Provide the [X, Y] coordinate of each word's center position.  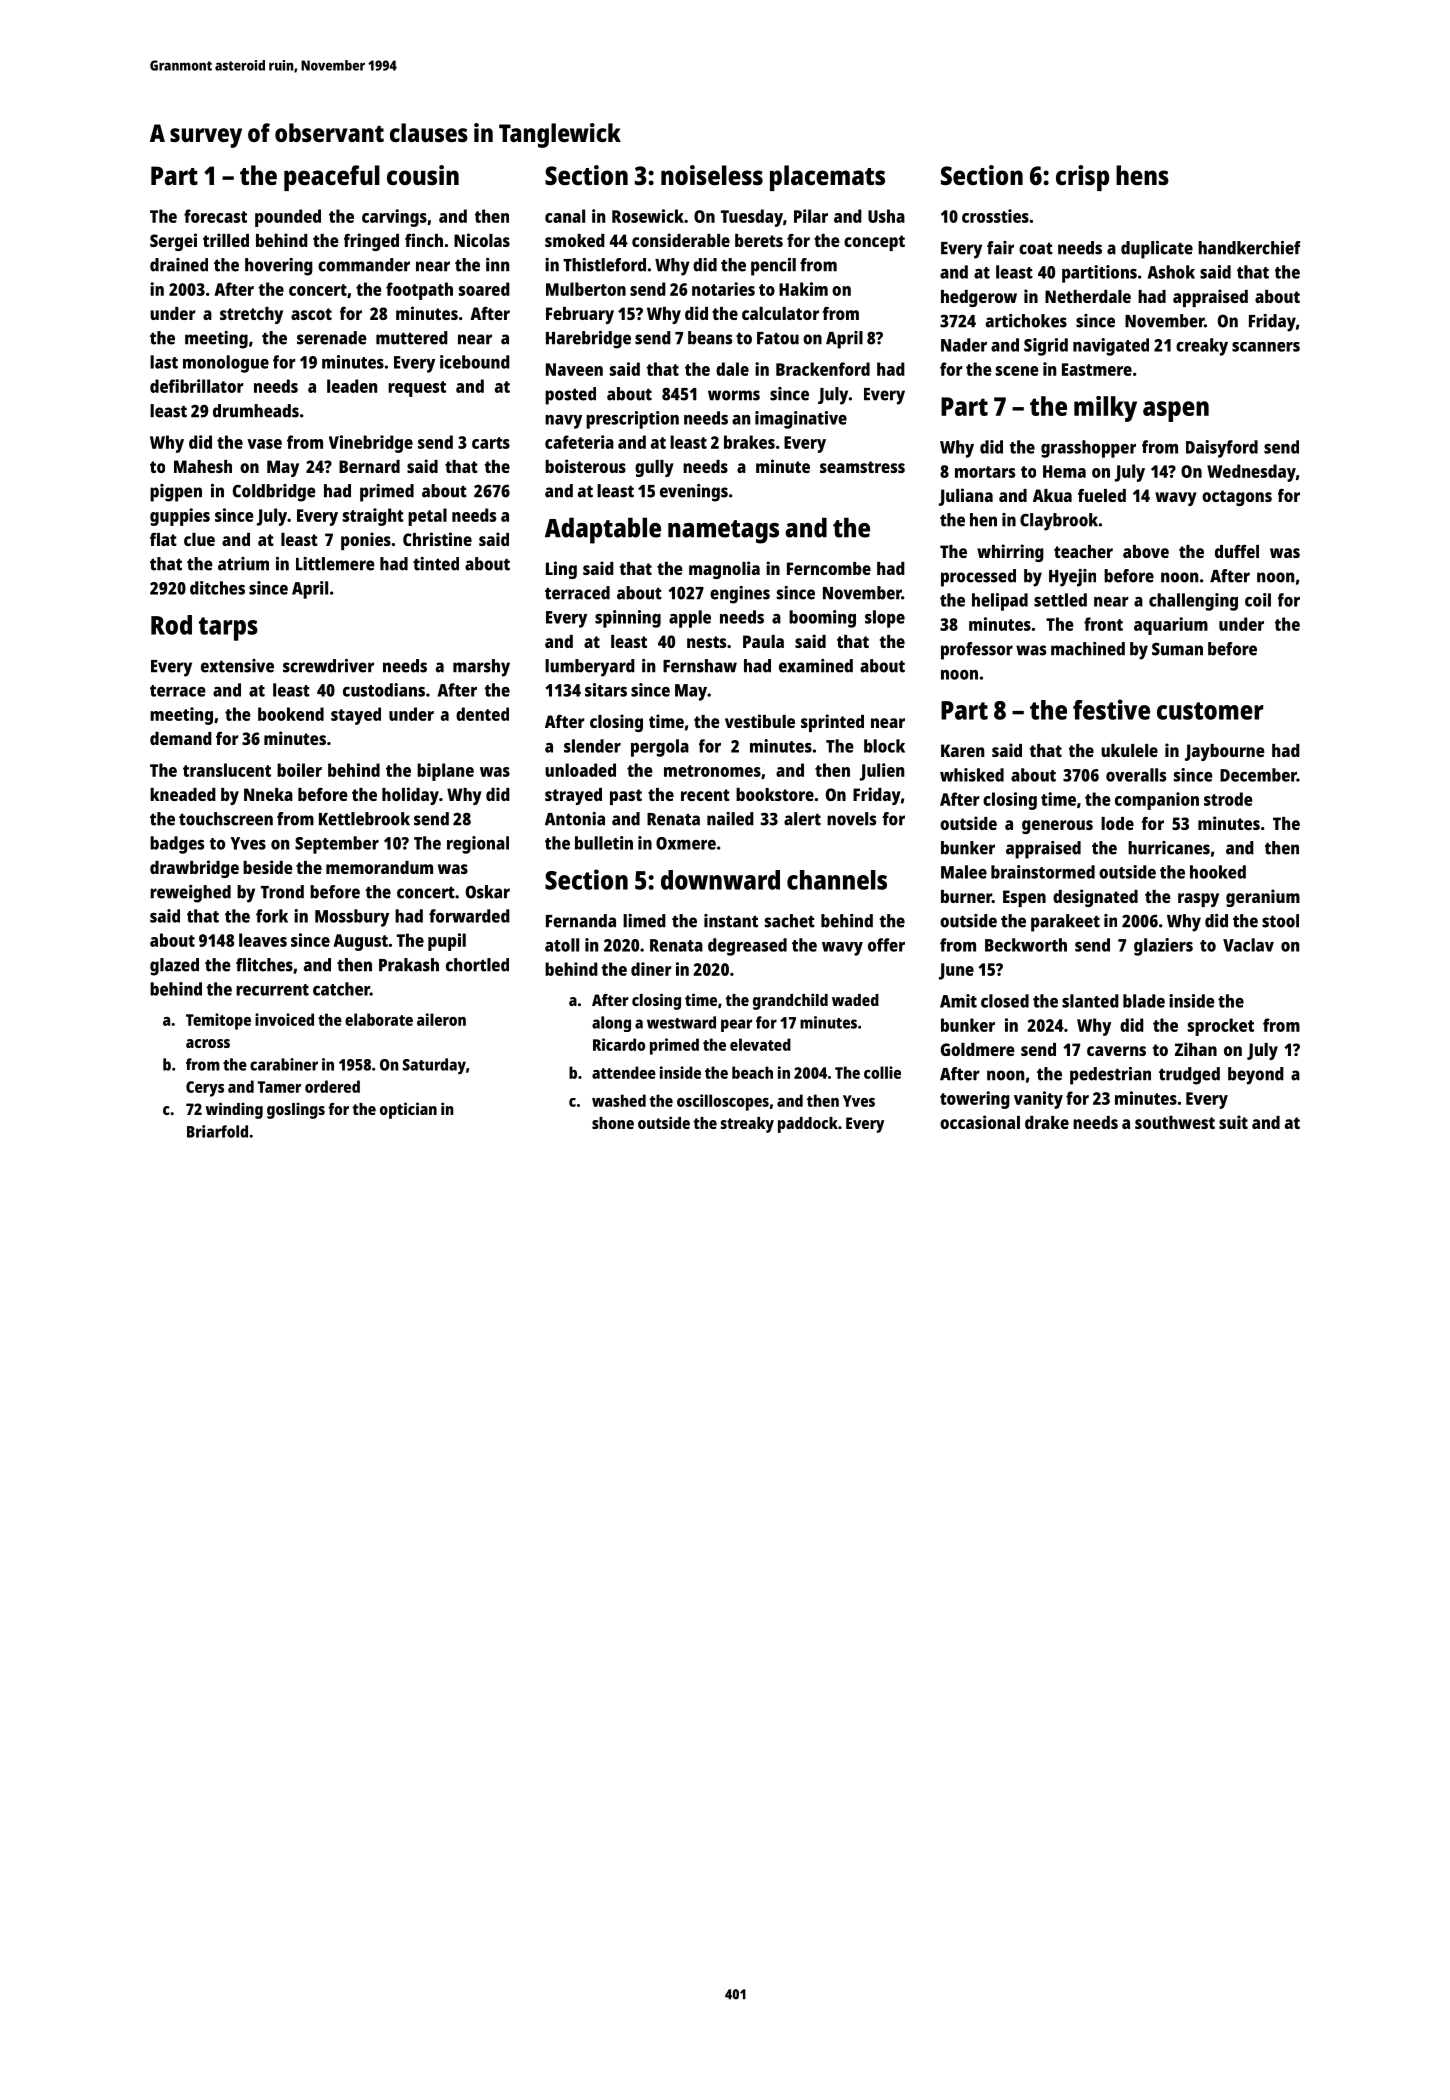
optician [408, 1110]
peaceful [332, 178]
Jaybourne [1225, 752]
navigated [1111, 347]
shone [613, 1123]
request [417, 389]
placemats [827, 178]
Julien [882, 772]
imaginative [801, 420]
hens [1142, 175]
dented [482, 714]
